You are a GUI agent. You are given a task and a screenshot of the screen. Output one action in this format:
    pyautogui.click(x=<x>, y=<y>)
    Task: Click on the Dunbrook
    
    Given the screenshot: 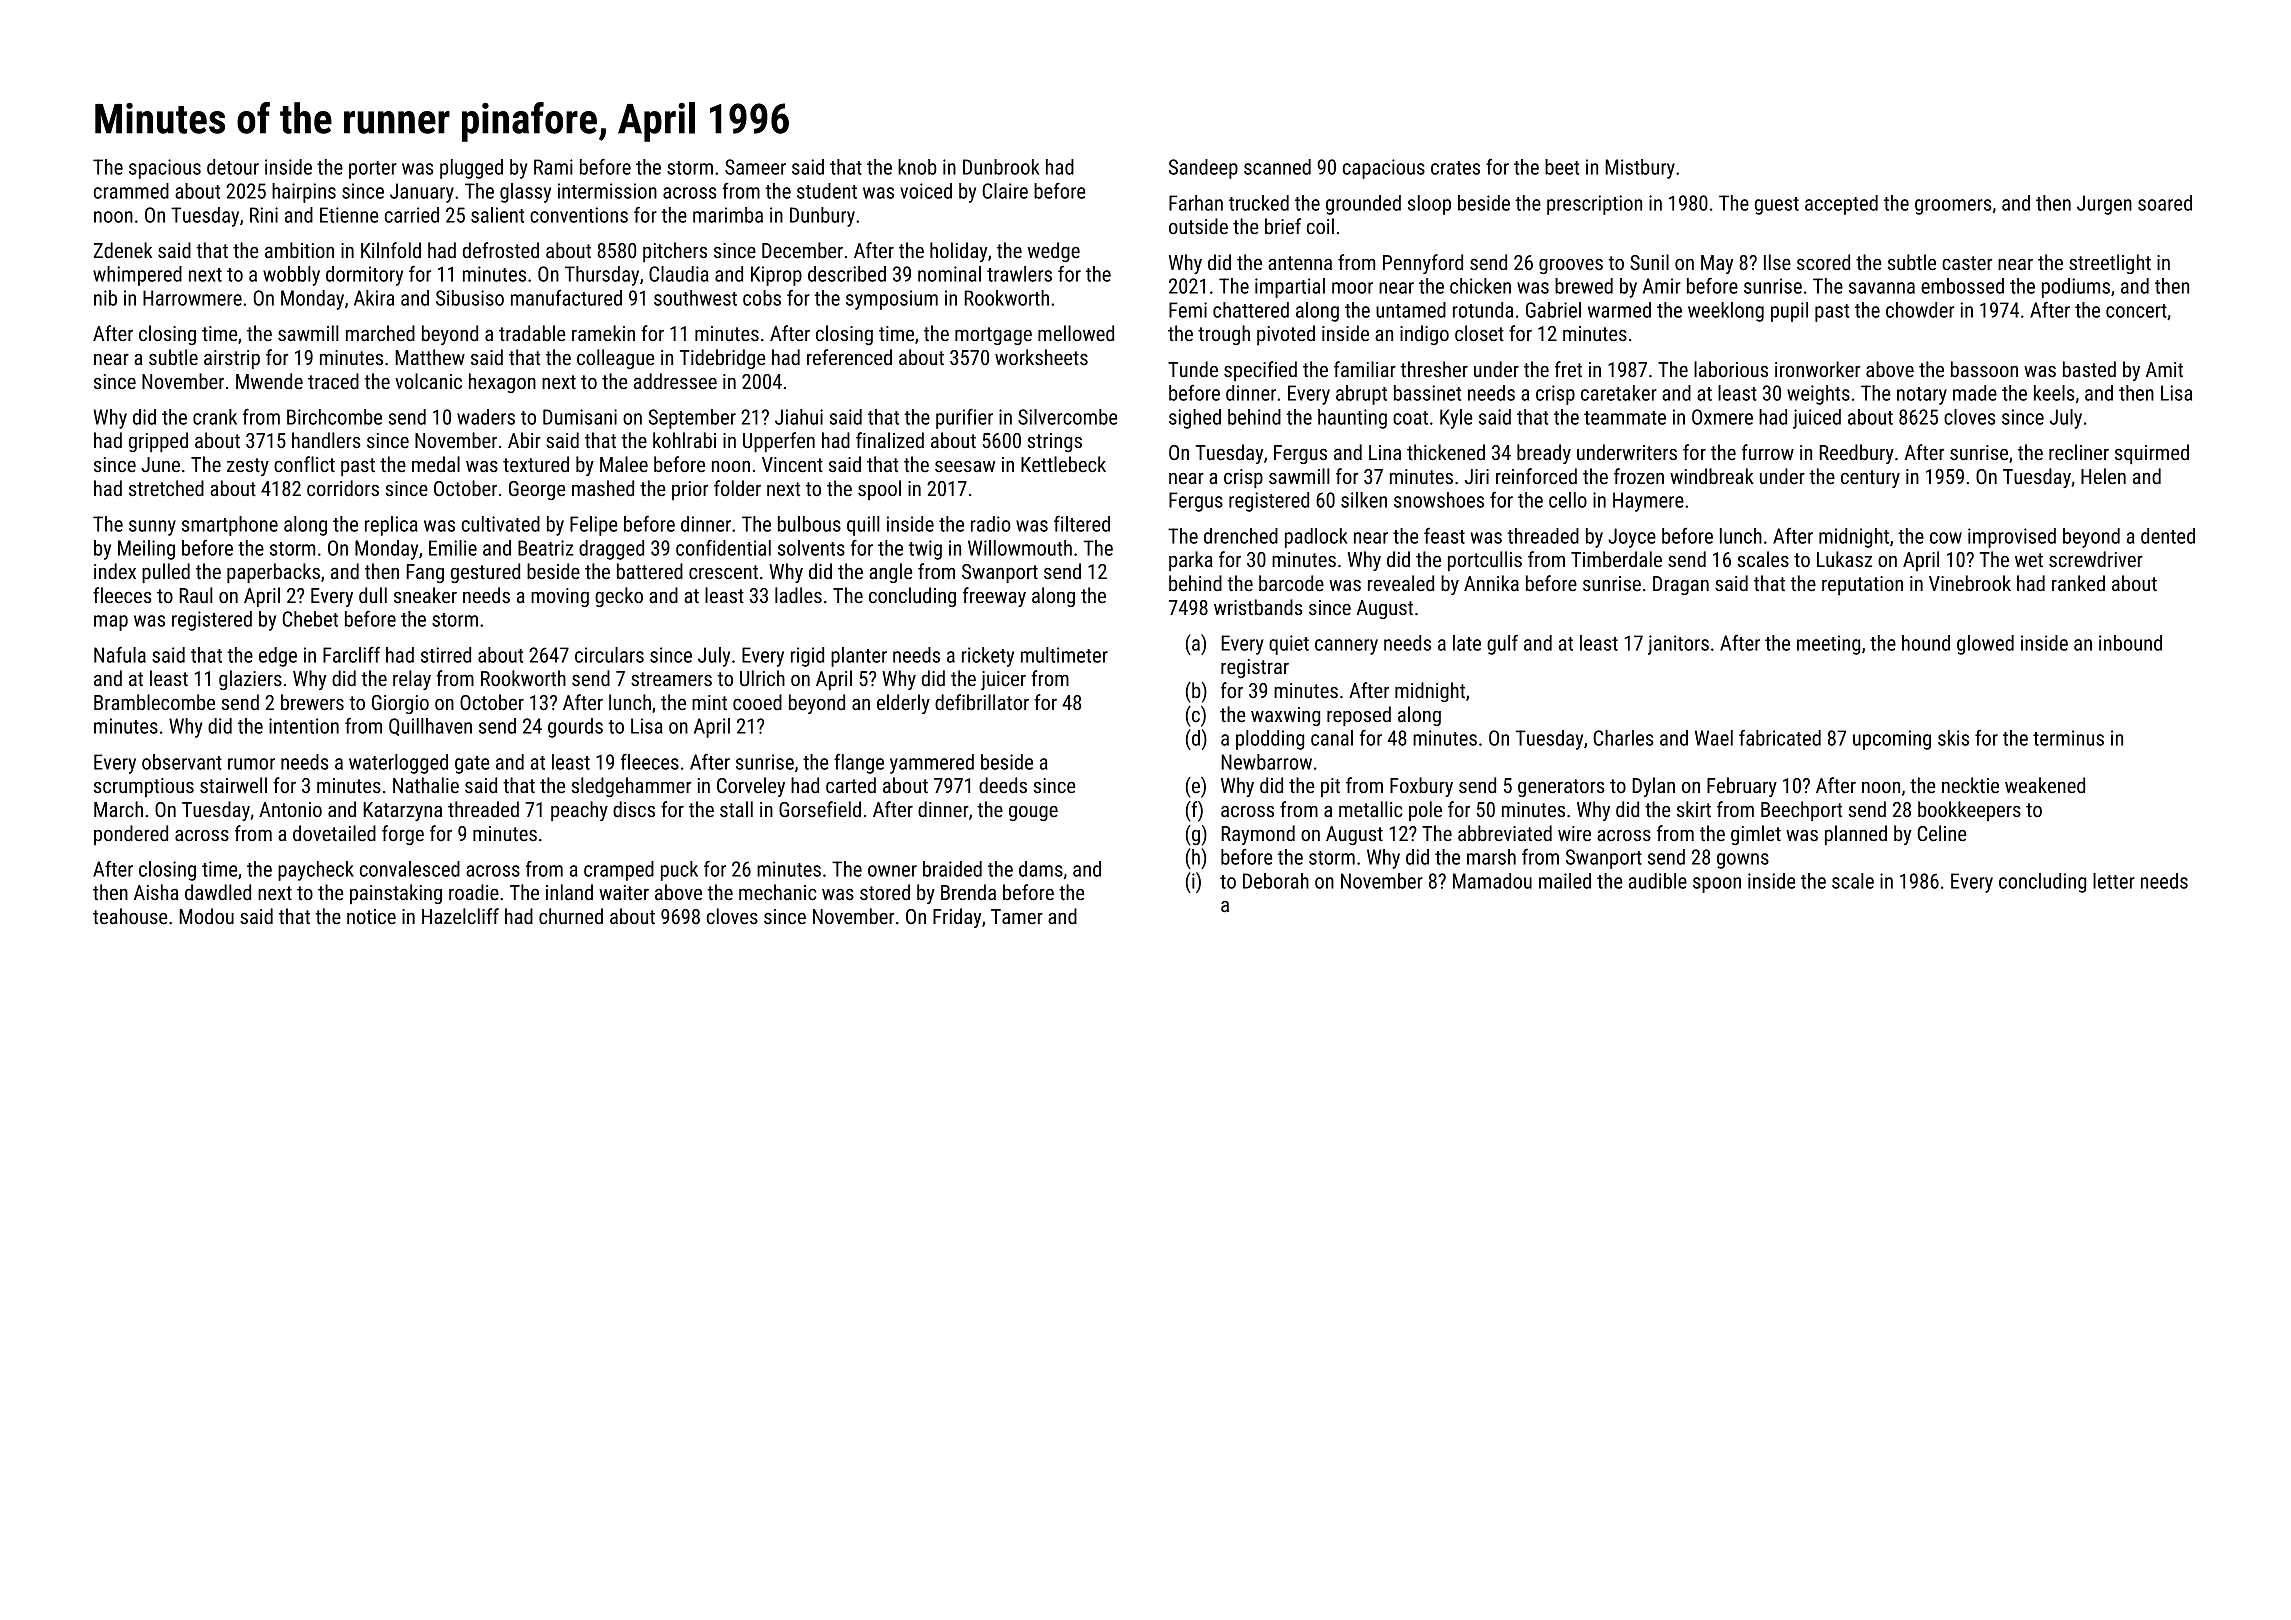 What is the action you would take?
    pyautogui.click(x=1001, y=167)
